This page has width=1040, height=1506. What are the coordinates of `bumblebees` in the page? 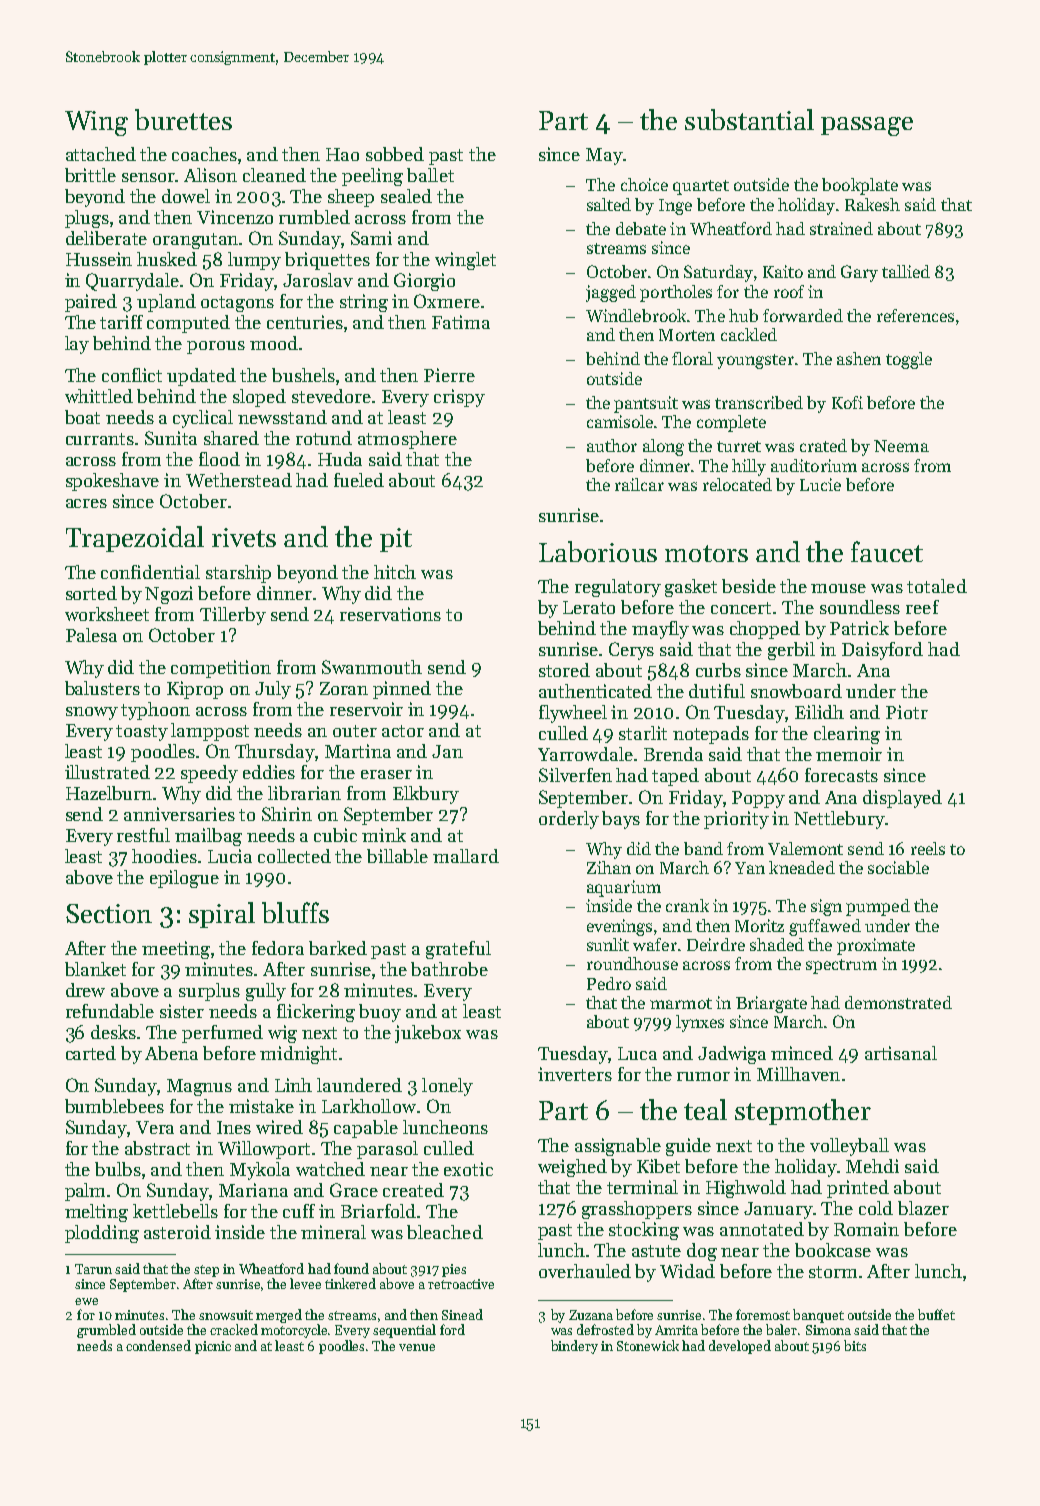 It's located at (114, 1106).
